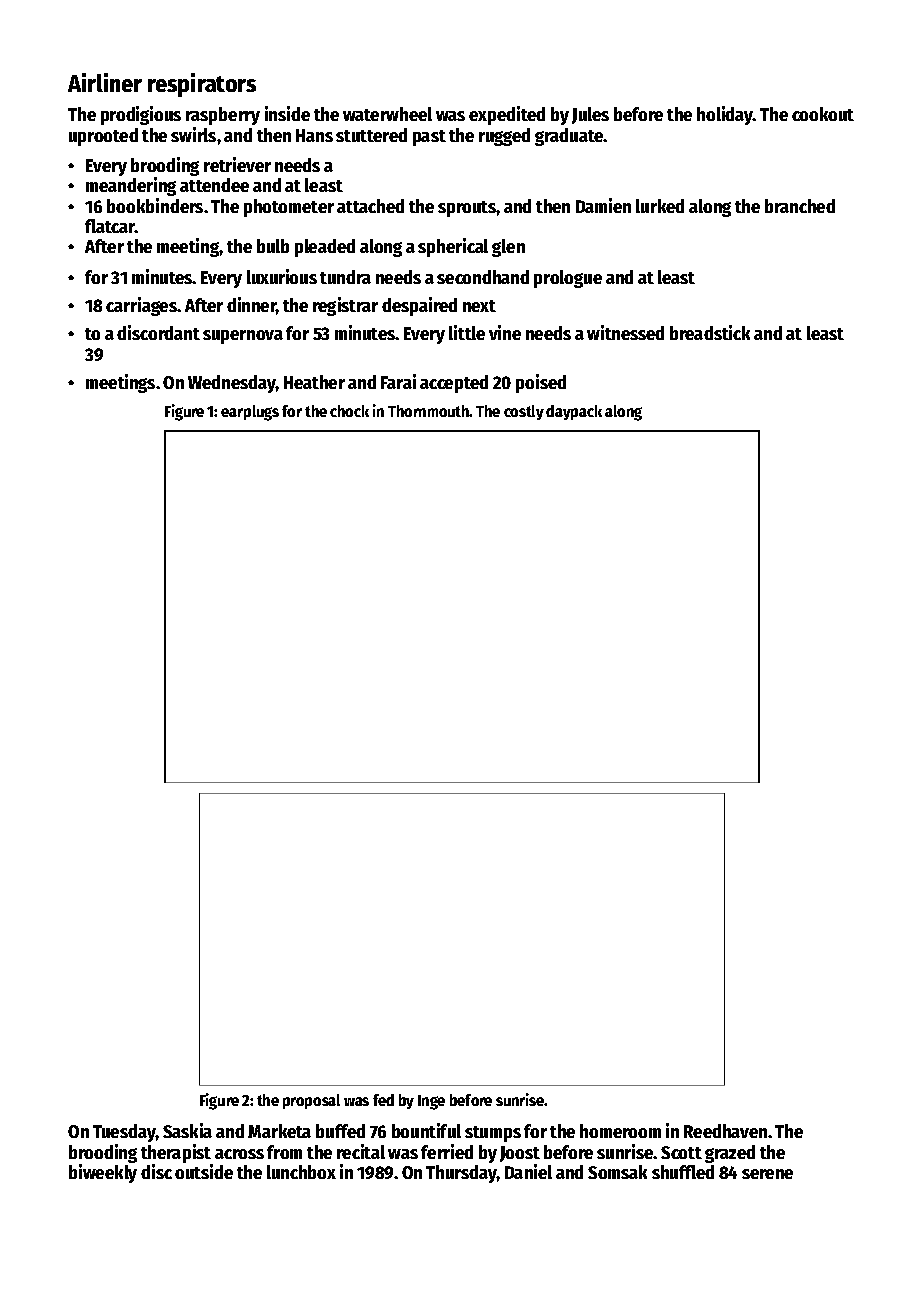 The width and height of the screenshot is (924, 1308). I want to click on respirators, so click(202, 85).
